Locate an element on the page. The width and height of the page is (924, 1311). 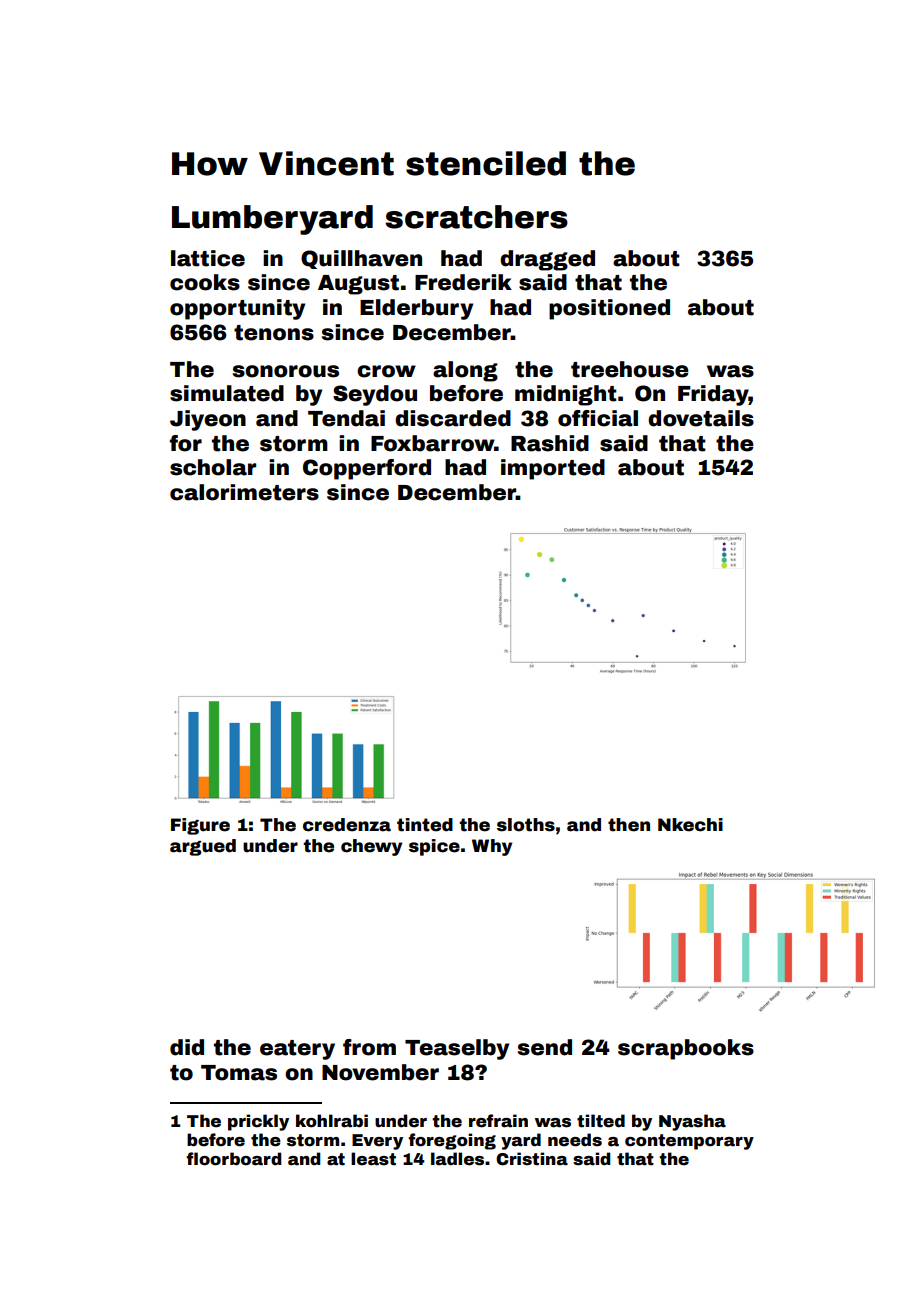
sonorous is located at coordinates (286, 371).
